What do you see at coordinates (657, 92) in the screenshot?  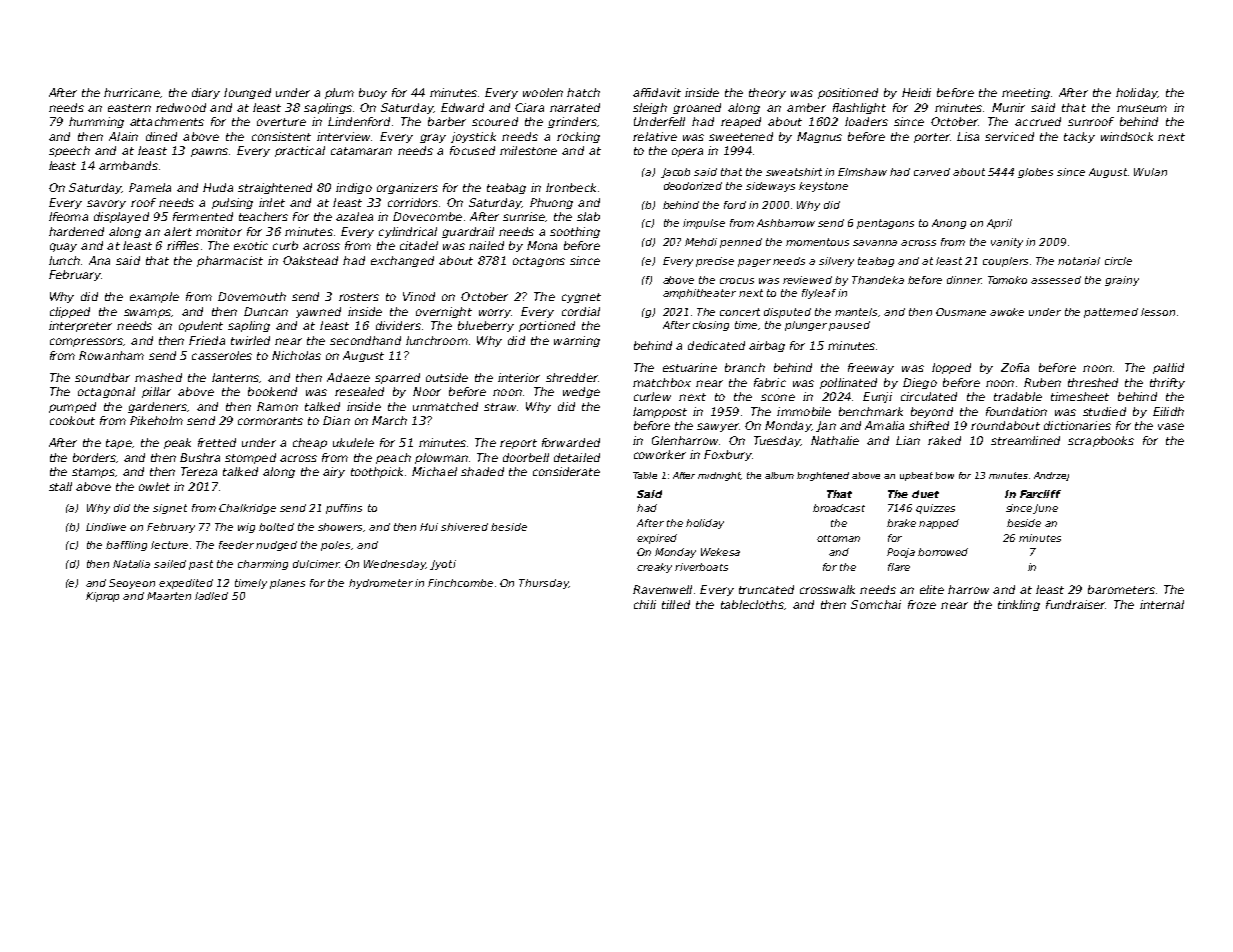 I see `affidavit` at bounding box center [657, 92].
